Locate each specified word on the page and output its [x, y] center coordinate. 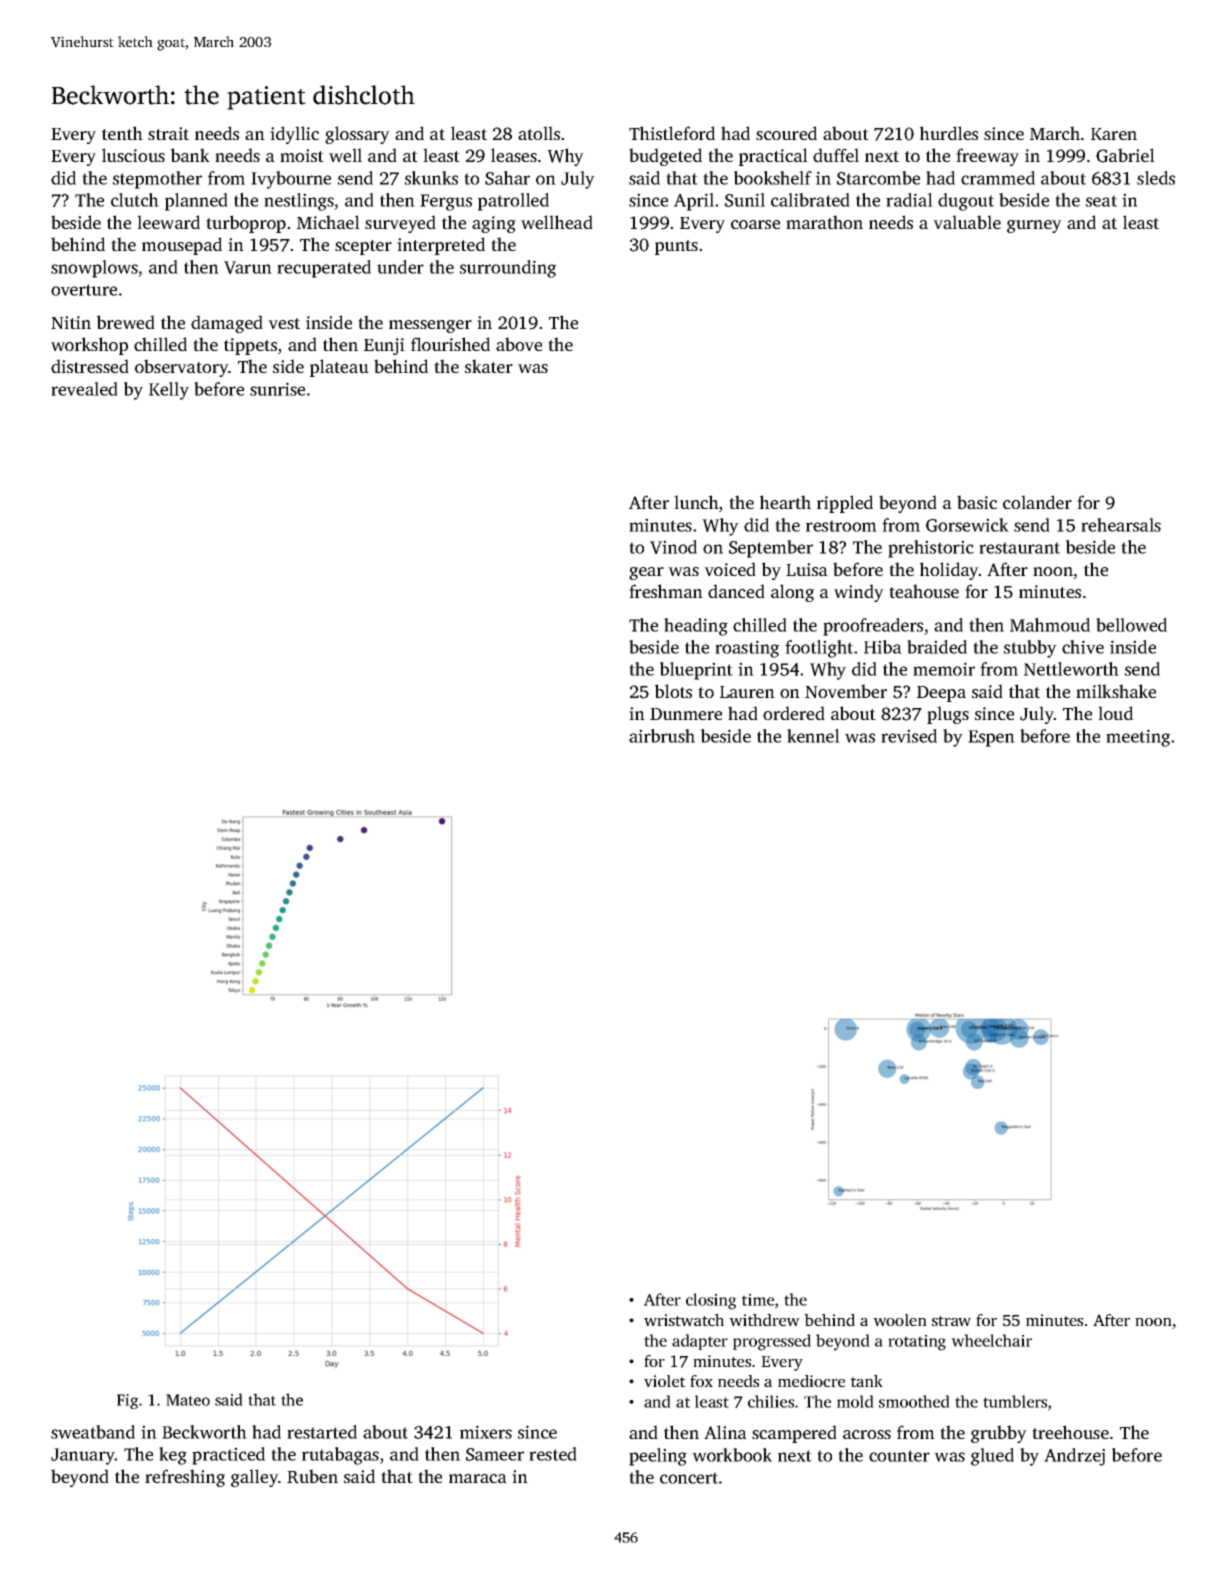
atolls [539, 133]
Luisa [807, 569]
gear [646, 573]
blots [673, 691]
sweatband [93, 1432]
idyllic [294, 135]
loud [1115, 713]
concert [689, 1478]
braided [937, 647]
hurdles [949, 133]
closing [711, 1301]
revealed [84, 389]
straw [951, 1321]
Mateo [188, 1400]
